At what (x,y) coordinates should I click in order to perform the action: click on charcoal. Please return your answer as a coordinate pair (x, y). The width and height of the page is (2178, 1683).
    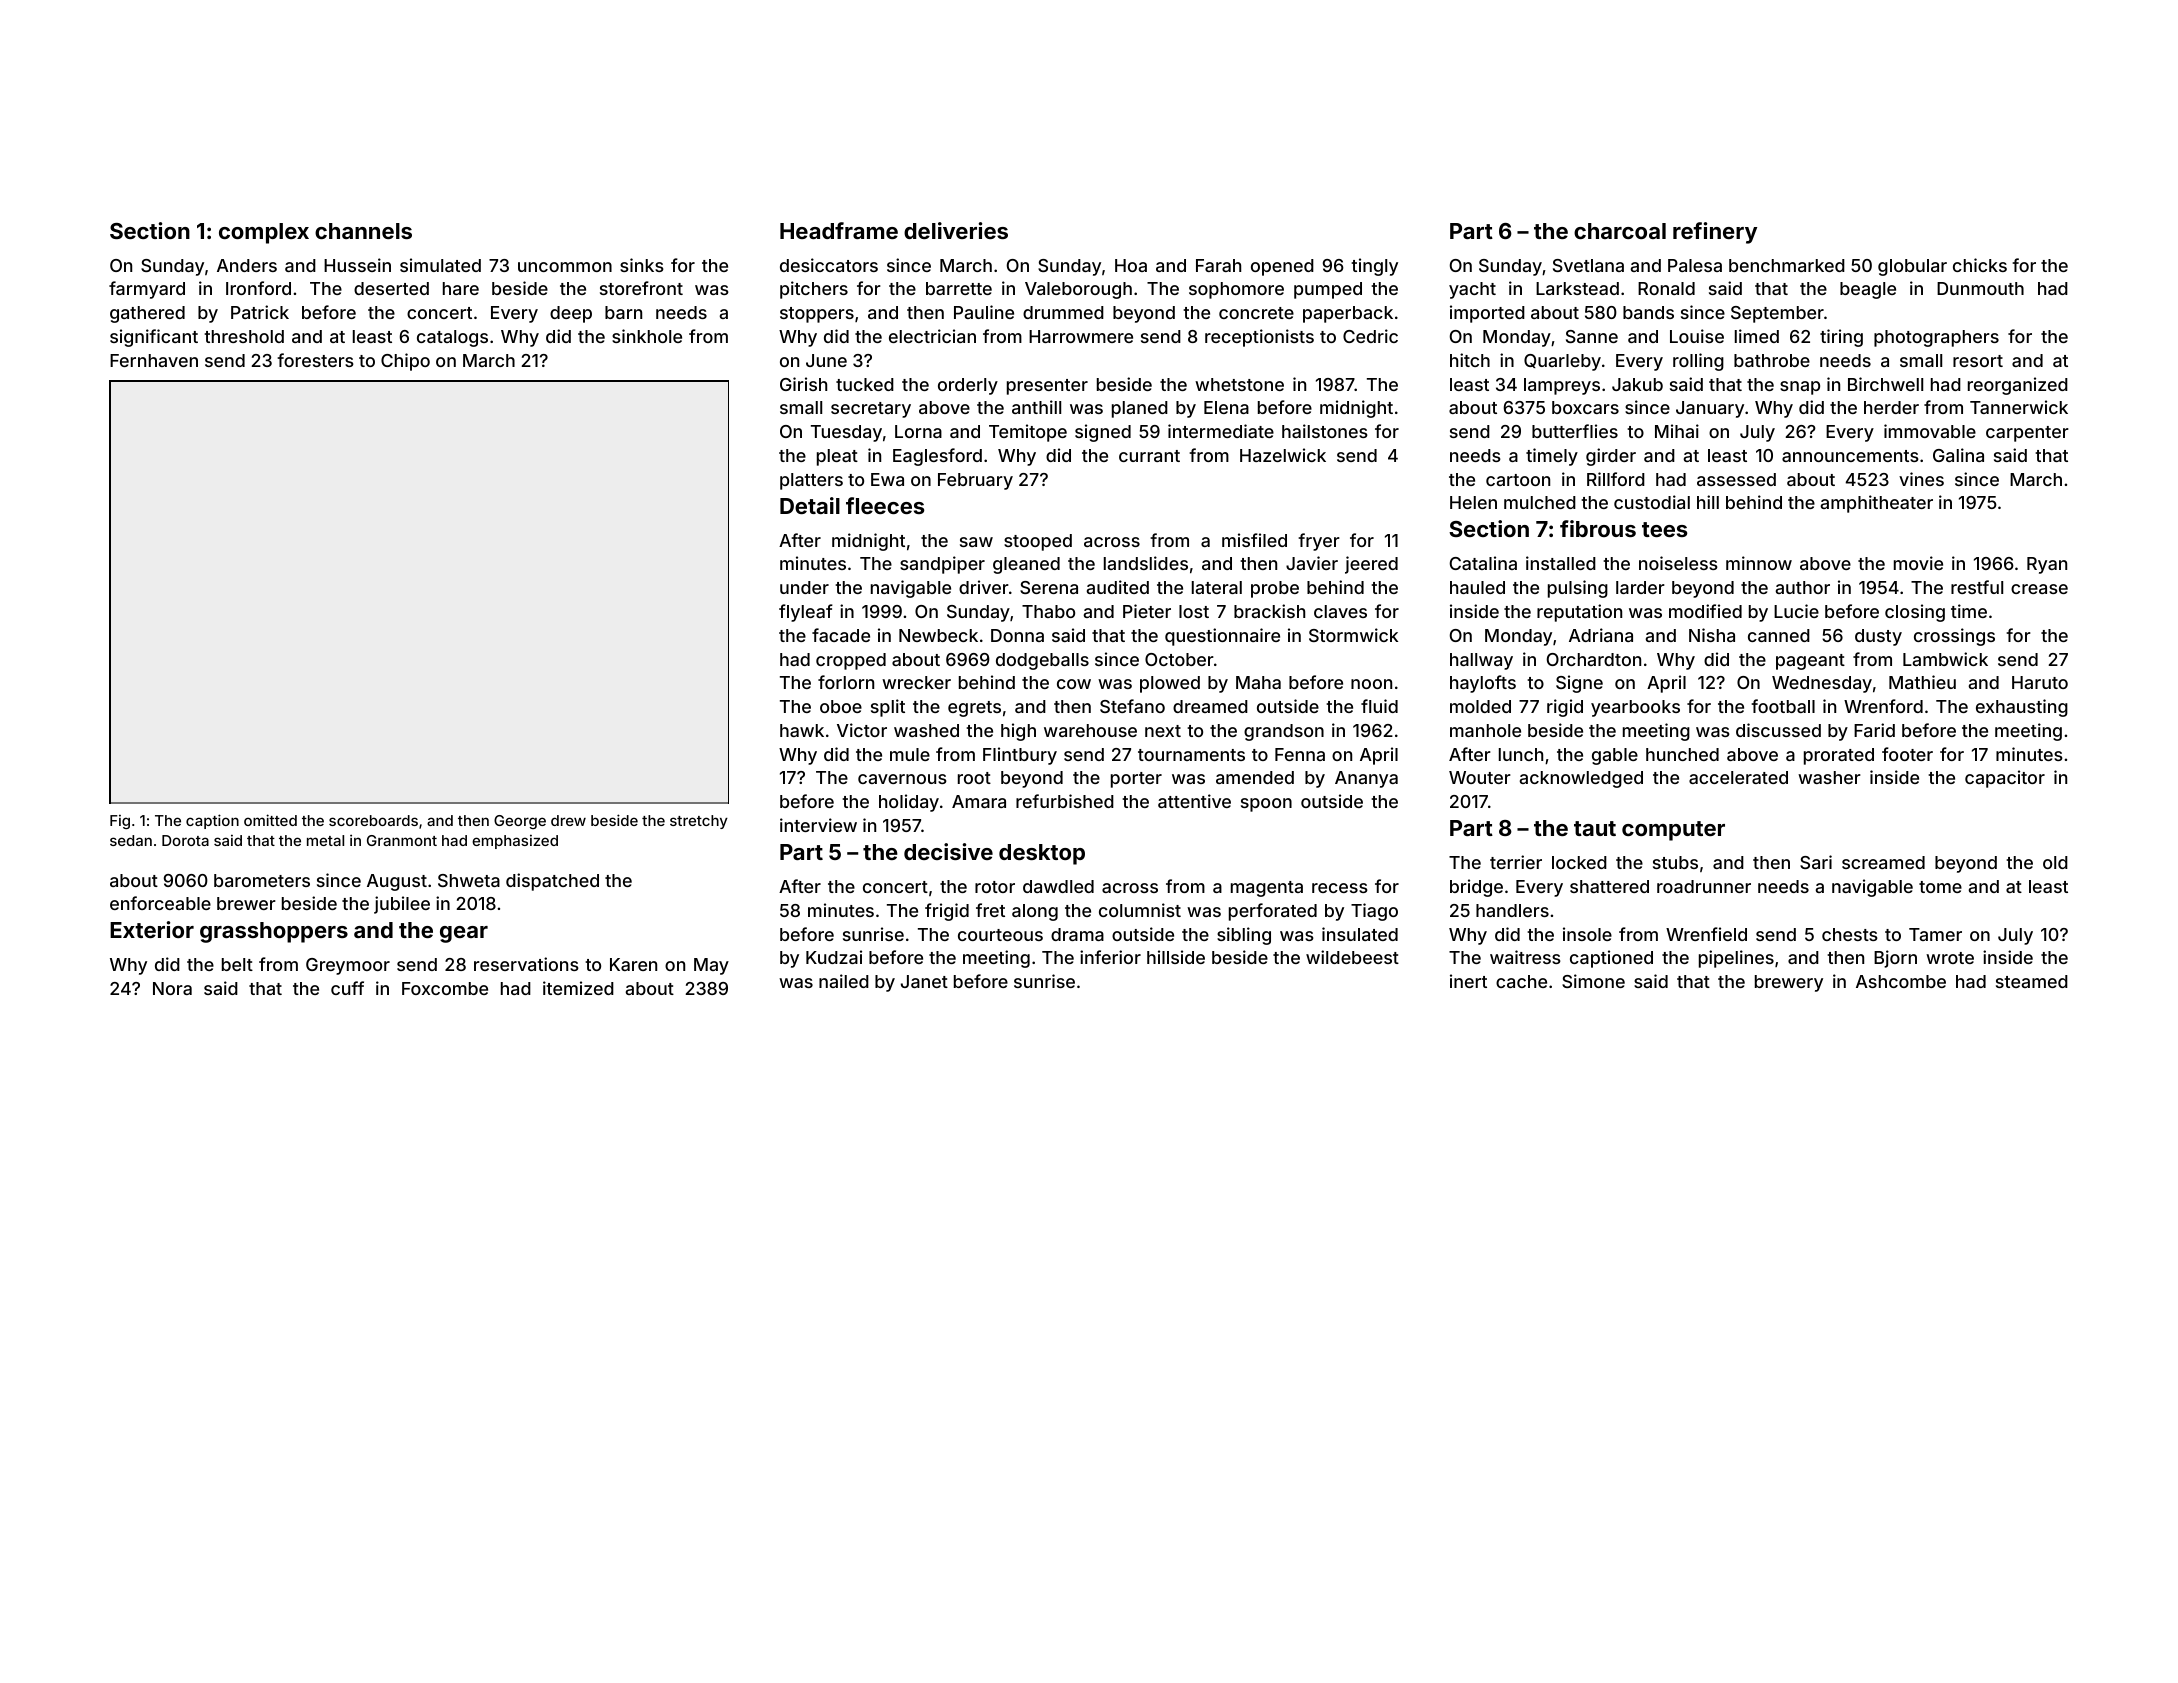
    Looking at the image, I should click on (1620, 231).
